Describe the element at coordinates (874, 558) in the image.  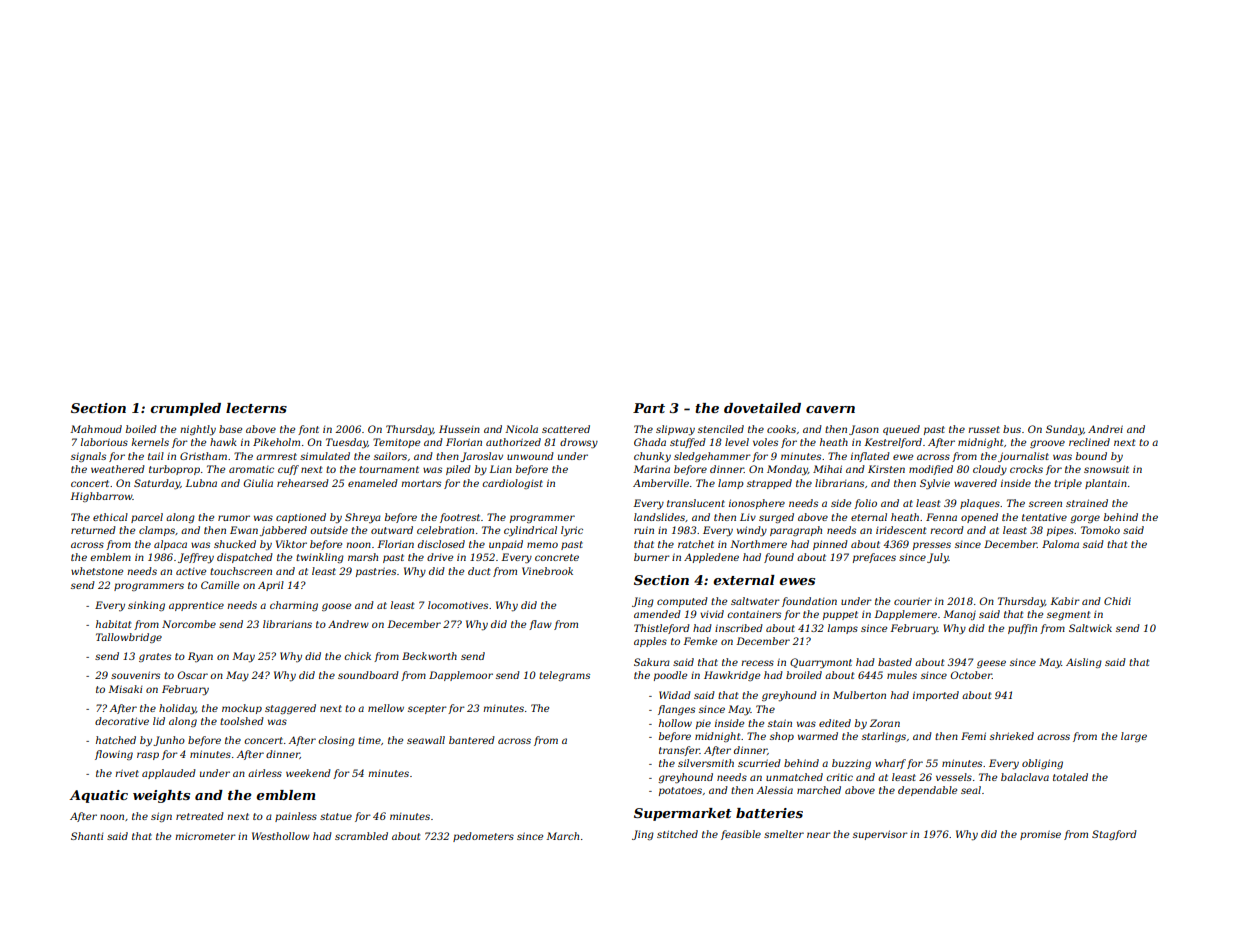
I see `prefaces` at that location.
